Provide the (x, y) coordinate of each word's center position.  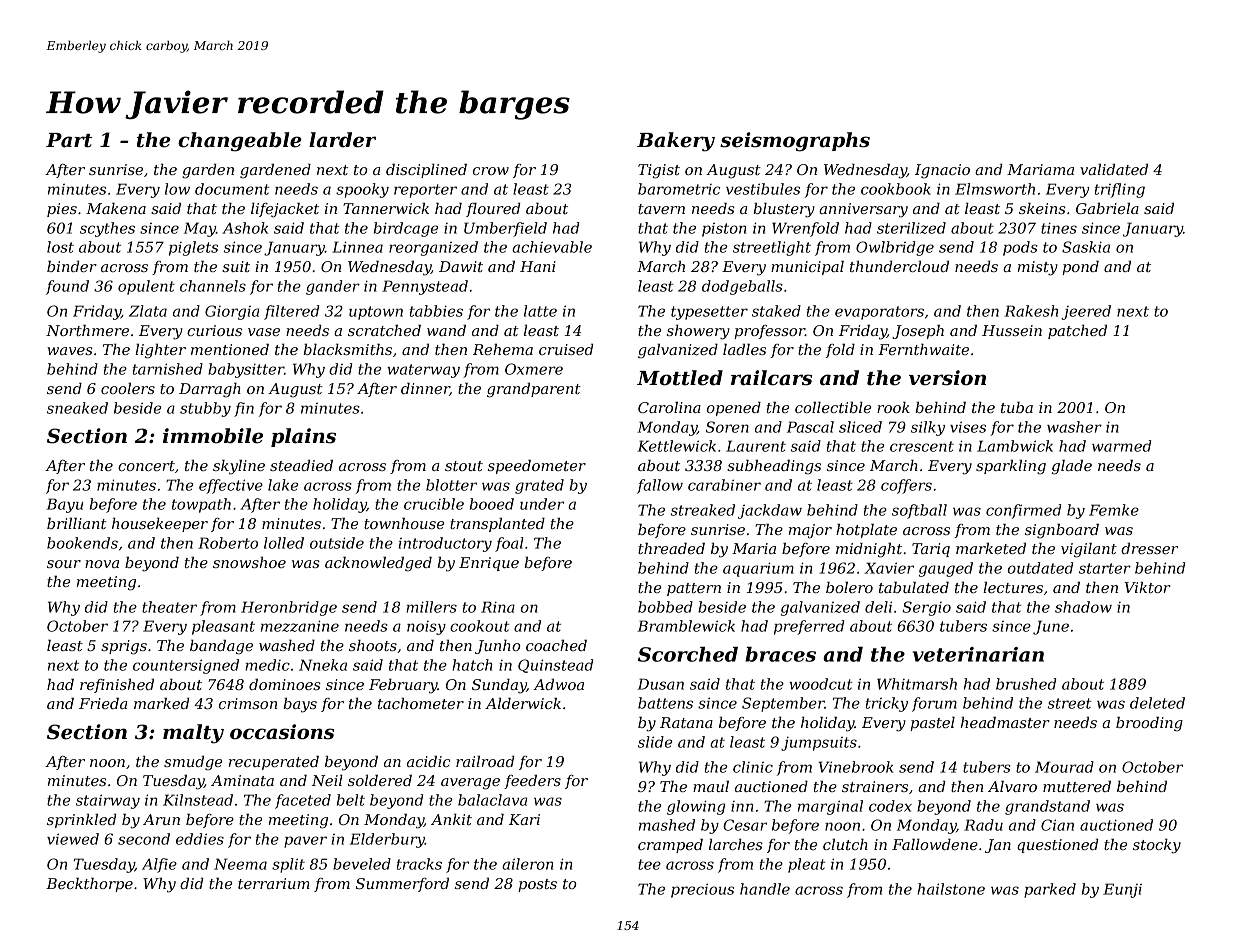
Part (69, 140)
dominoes (285, 684)
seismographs (795, 142)
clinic (753, 767)
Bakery (676, 142)
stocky (1157, 846)
